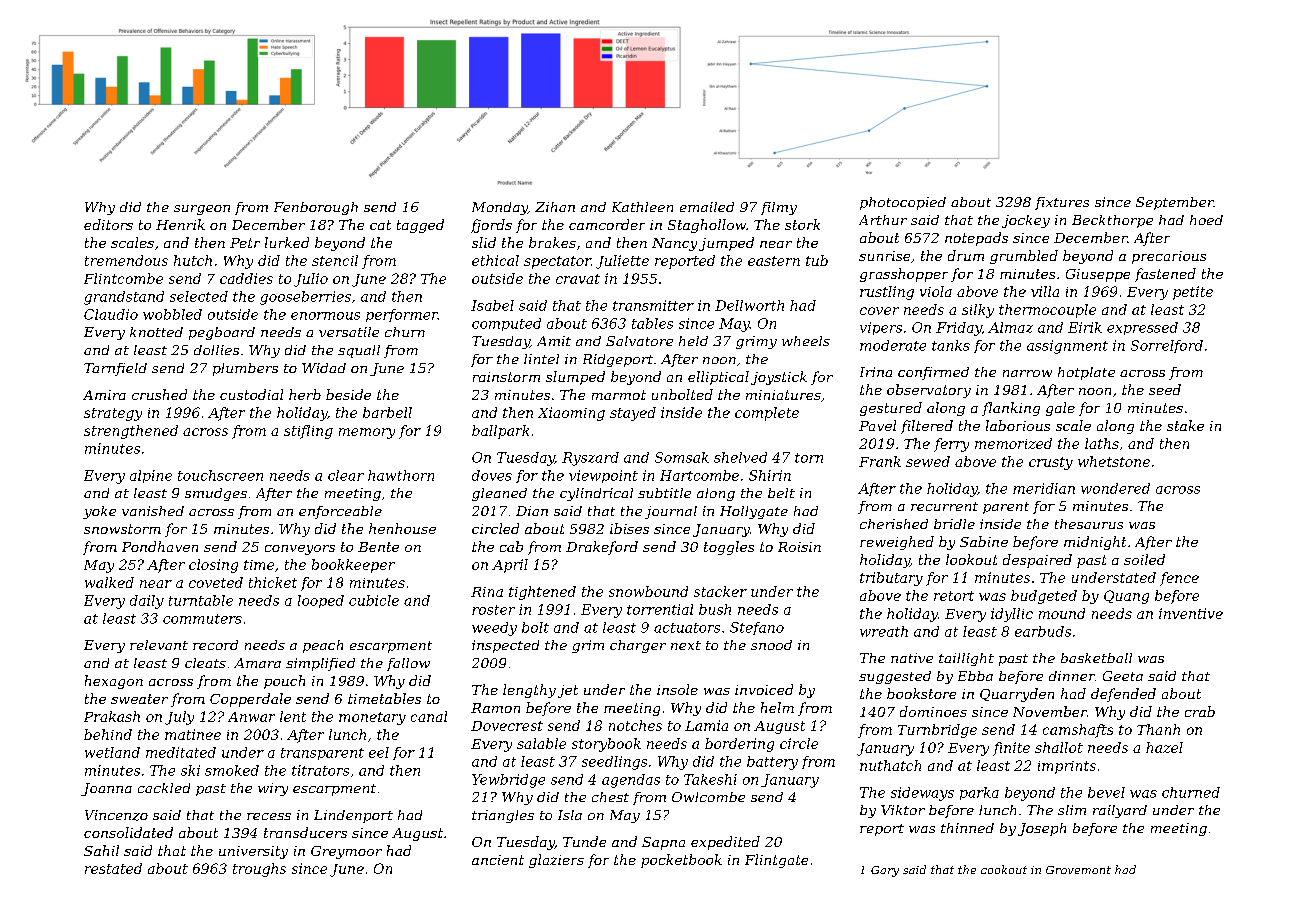 The width and height of the screenshot is (1308, 924). Describe the element at coordinates (320, 664) in the screenshot. I see `simplified` at that location.
